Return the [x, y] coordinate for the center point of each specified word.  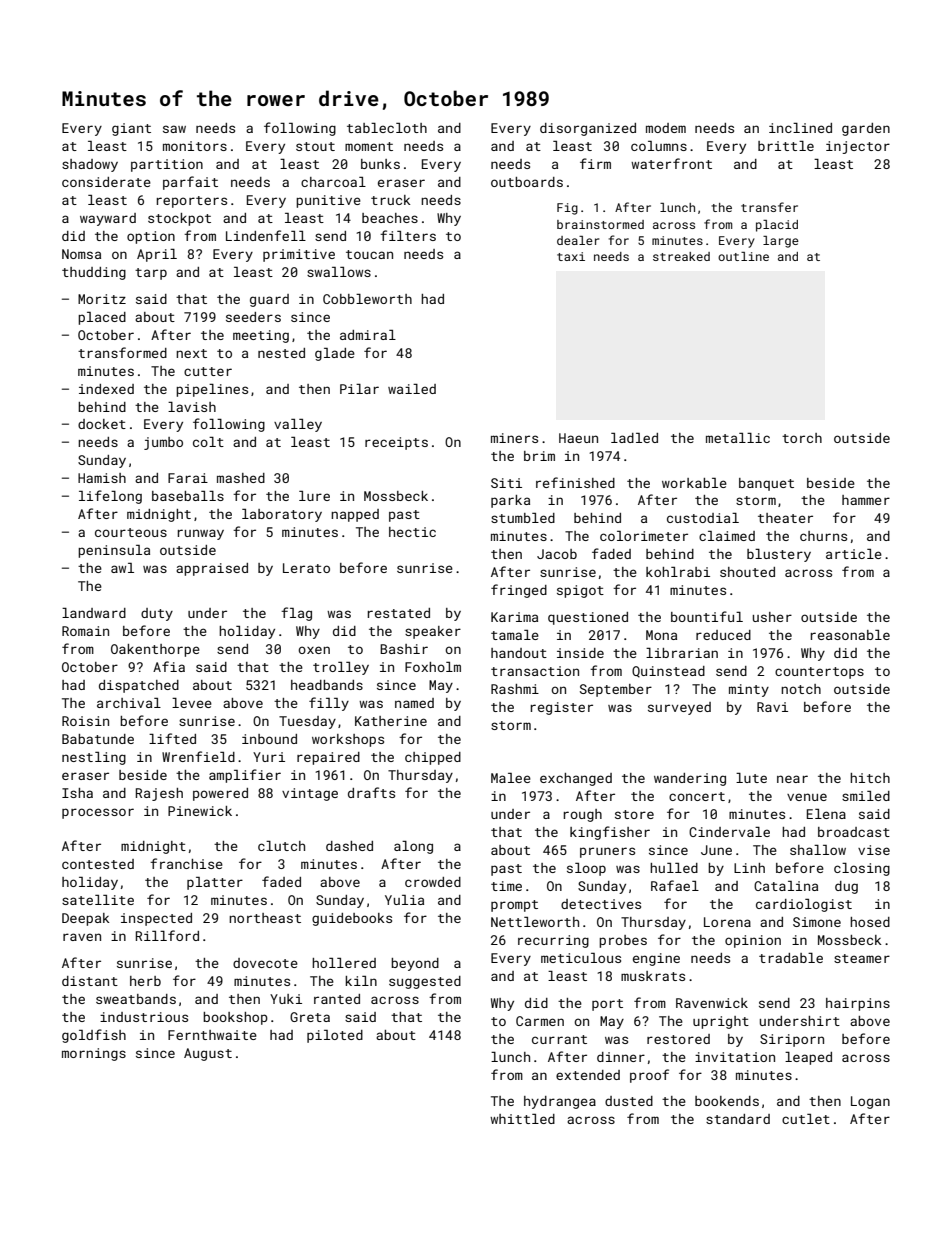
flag [296, 614]
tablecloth [387, 128]
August [208, 1054]
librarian [682, 653]
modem [666, 128]
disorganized [588, 129]
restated [399, 613]
